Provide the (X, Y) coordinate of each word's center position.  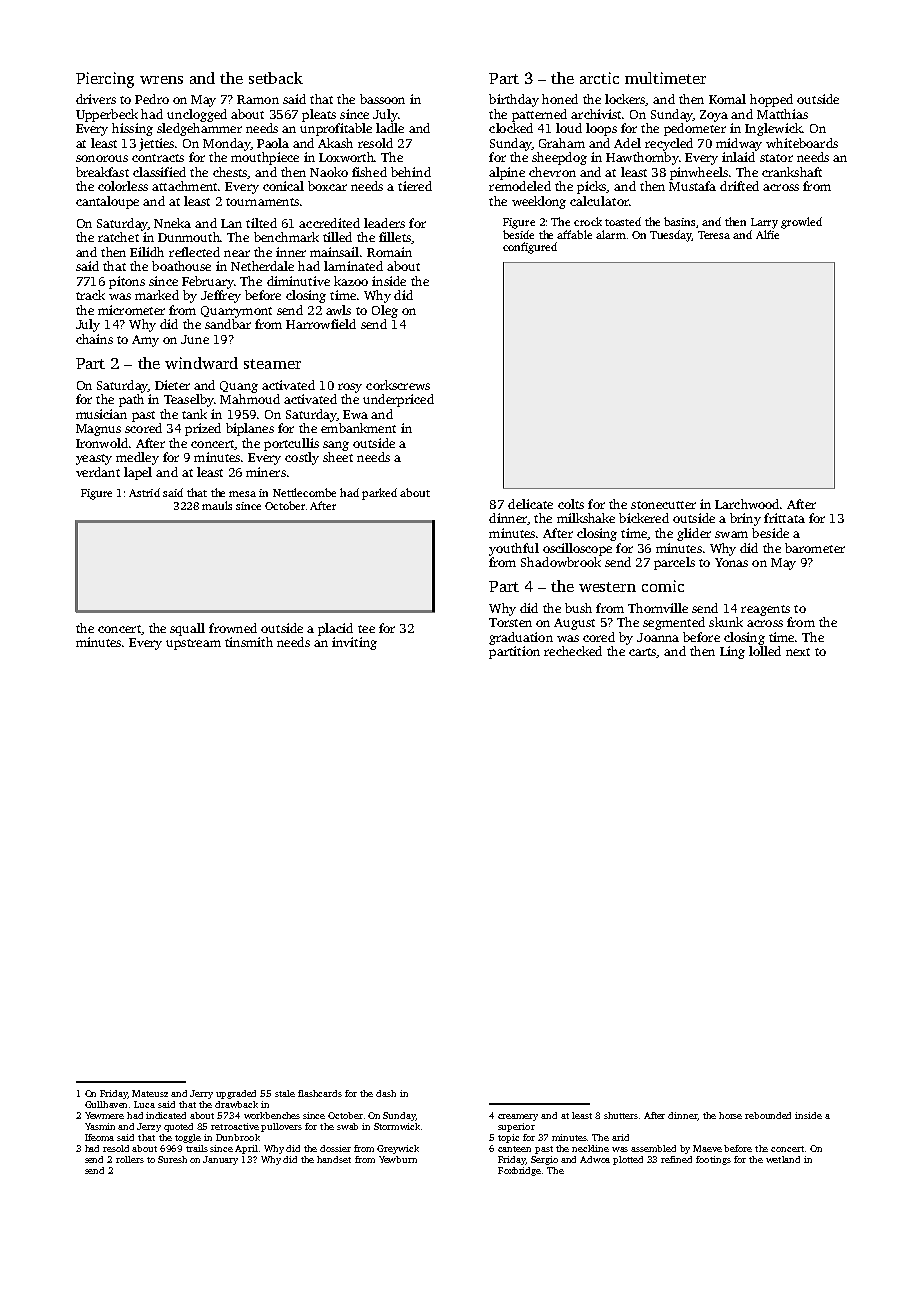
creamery (518, 1117)
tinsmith (249, 642)
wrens (161, 80)
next (798, 652)
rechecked (573, 651)
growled (801, 223)
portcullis (291, 444)
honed (560, 99)
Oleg (385, 311)
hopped (771, 100)
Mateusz (150, 1093)
